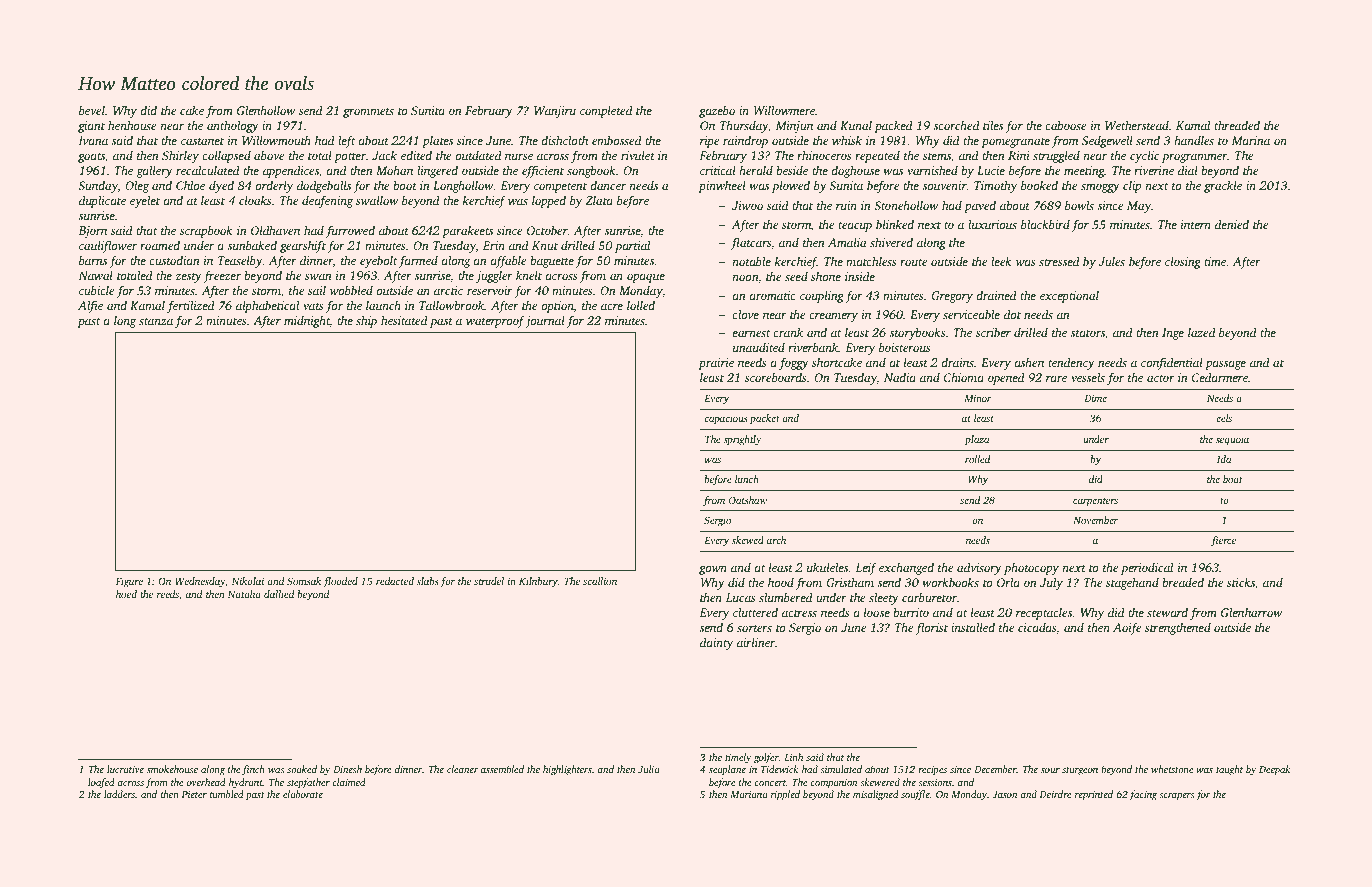 The image size is (1372, 887). I want to click on appendices, so click(291, 171).
